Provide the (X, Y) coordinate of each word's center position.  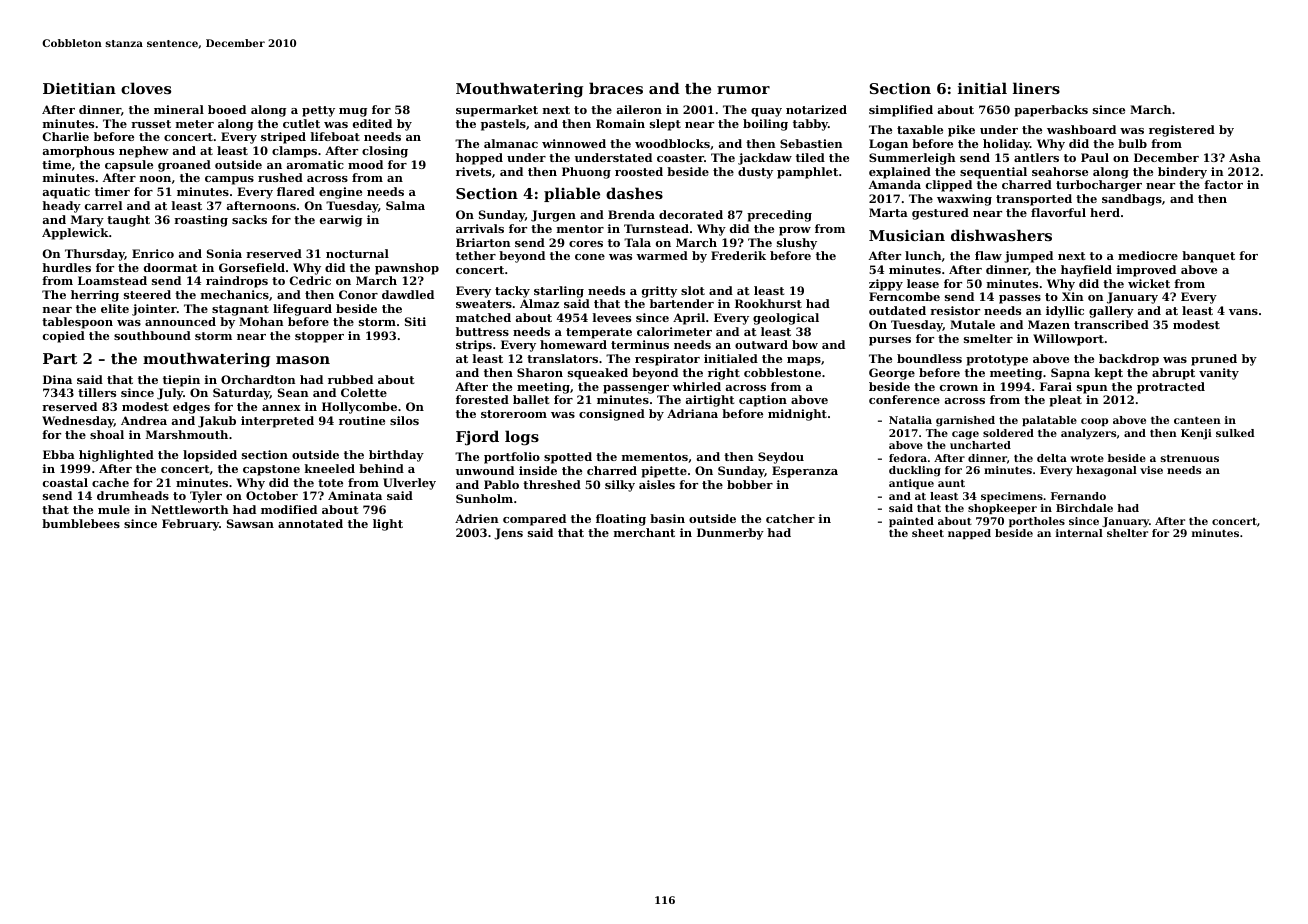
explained (900, 173)
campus (229, 180)
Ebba (59, 454)
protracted (1171, 388)
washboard (1081, 129)
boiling (765, 125)
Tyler (206, 497)
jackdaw (765, 159)
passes (1020, 299)
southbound (152, 335)
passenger (636, 389)
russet (151, 124)
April (689, 319)
